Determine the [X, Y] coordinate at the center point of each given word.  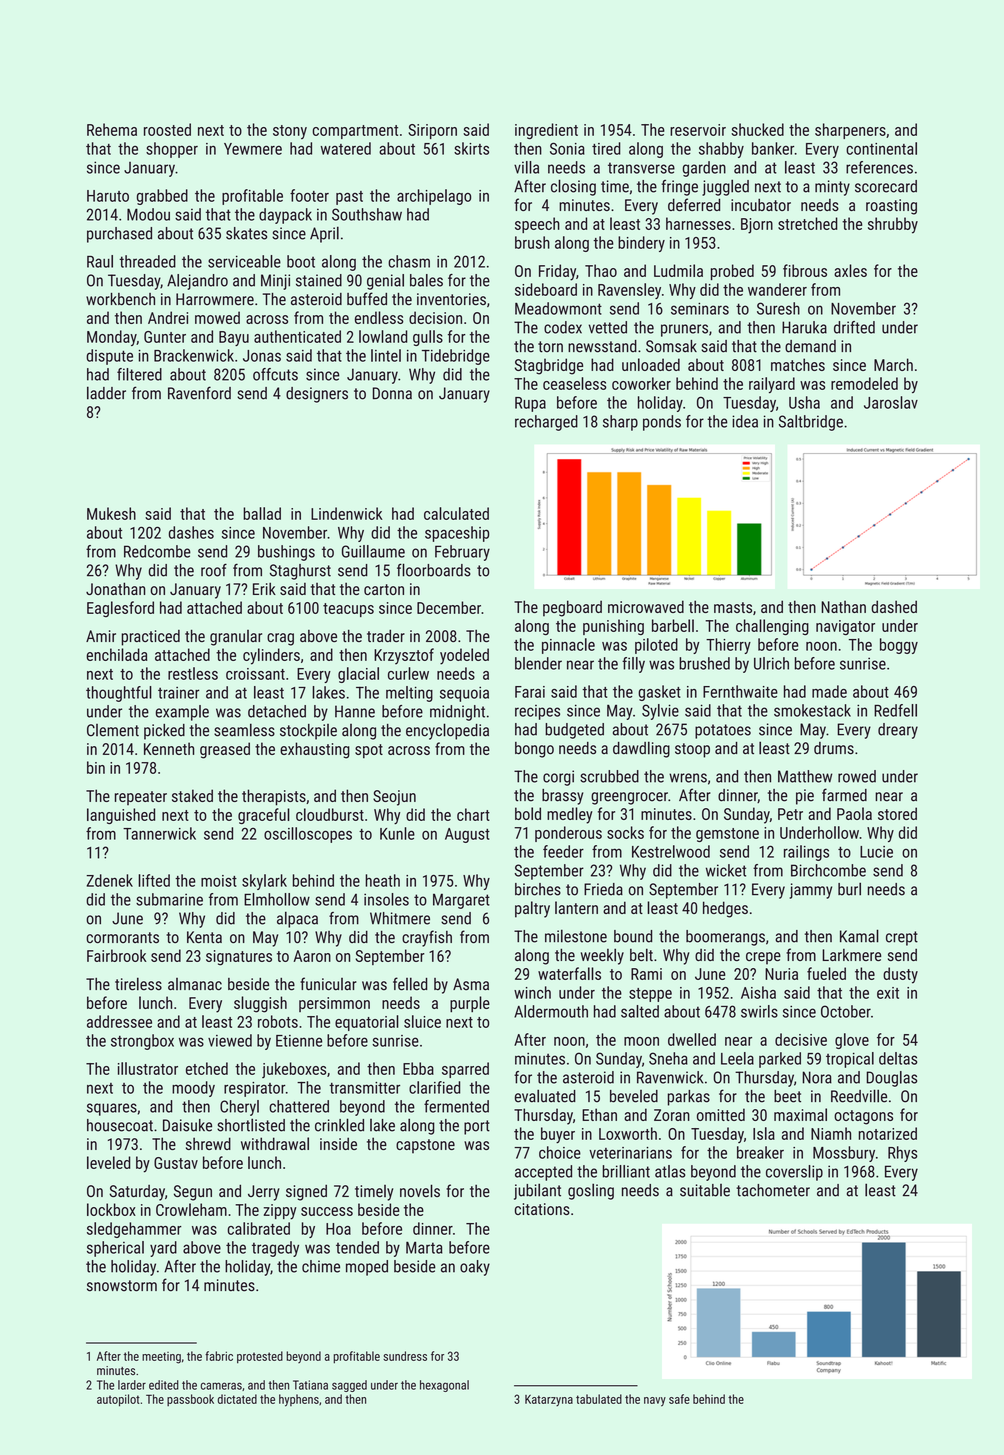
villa [526, 167]
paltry [532, 909]
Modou [148, 214]
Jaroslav [891, 402]
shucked [757, 129]
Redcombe [157, 551]
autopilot [118, 1400]
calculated [456, 513]
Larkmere [851, 955]
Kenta [204, 937]
